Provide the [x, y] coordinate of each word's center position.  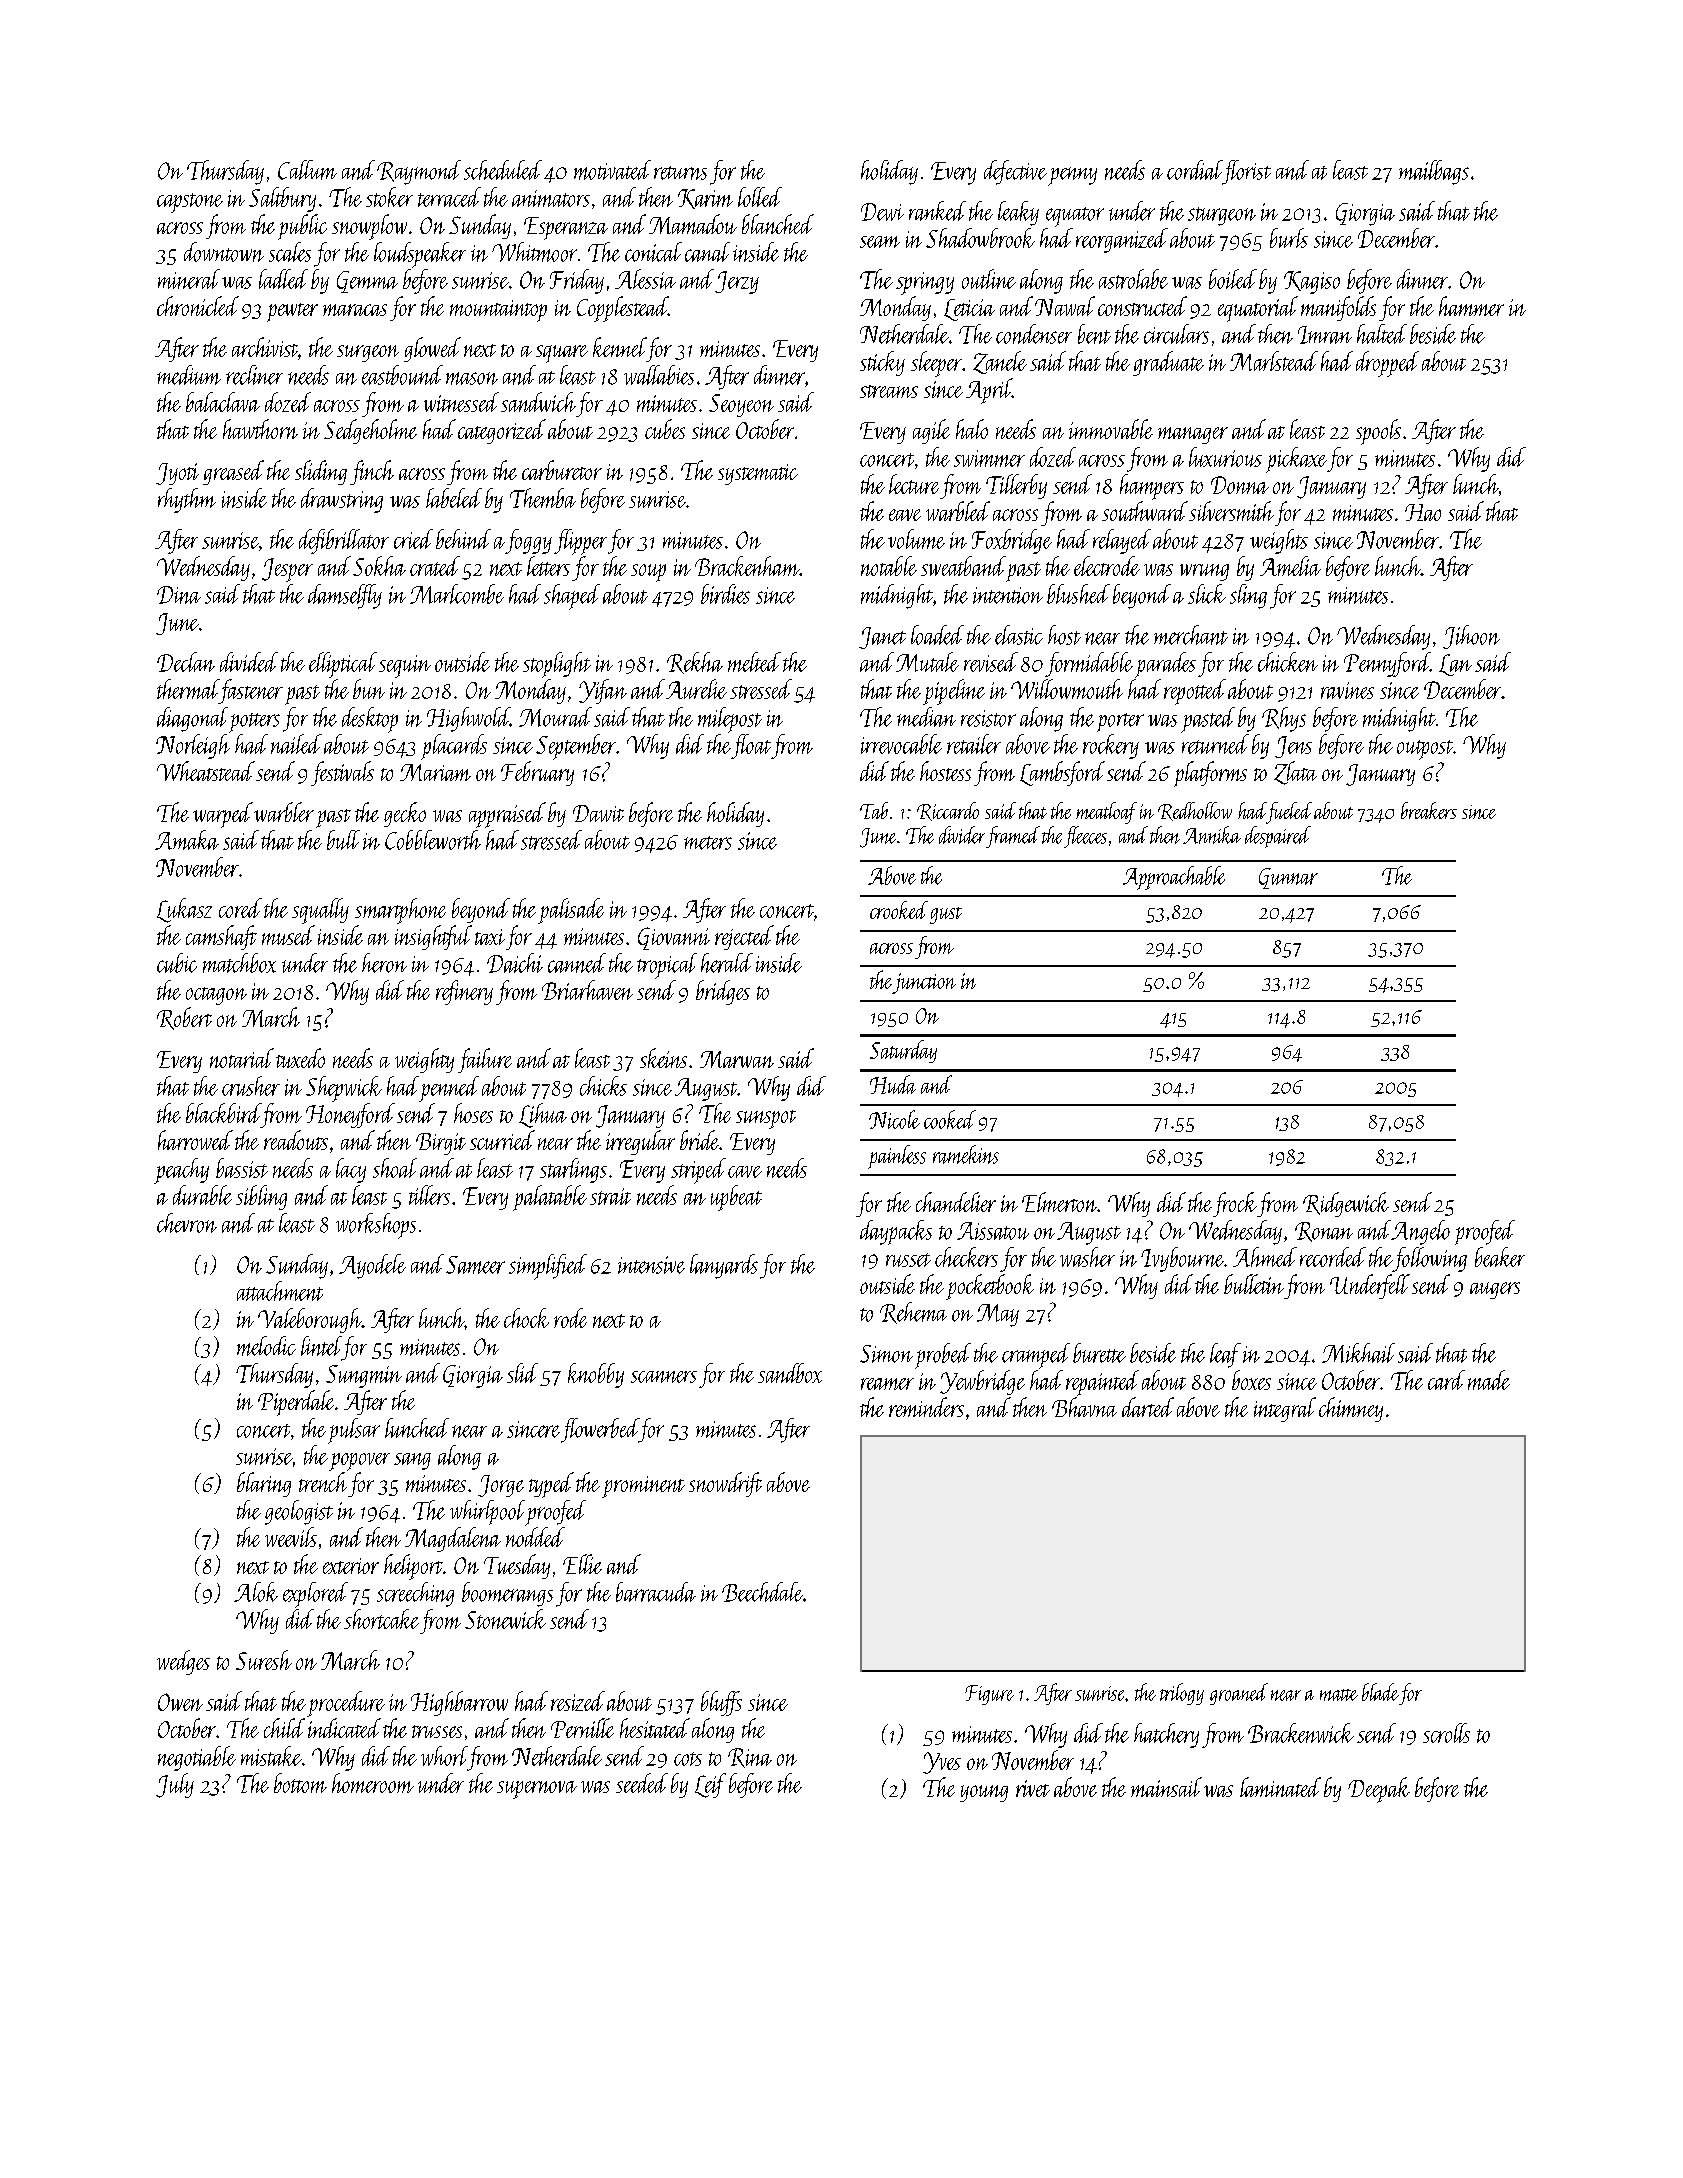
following [1429, 1259]
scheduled [503, 170]
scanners [664, 1377]
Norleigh [193, 746]
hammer [1471, 306]
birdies [725, 594]
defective [1015, 172]
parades [1165, 665]
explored [315, 1595]
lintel [321, 1346]
